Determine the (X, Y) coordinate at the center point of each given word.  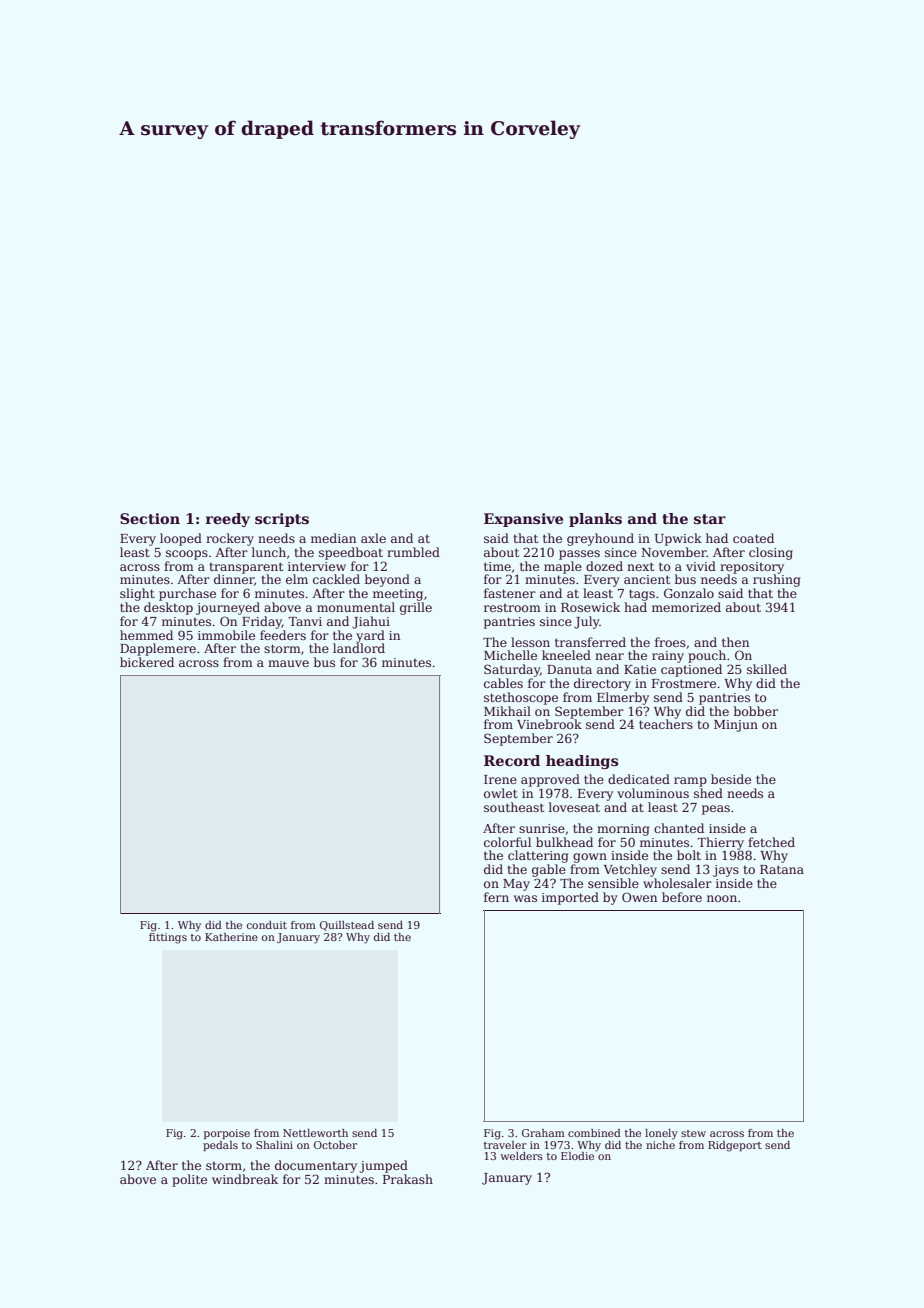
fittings (168, 938)
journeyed (228, 608)
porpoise (227, 1134)
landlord (359, 648)
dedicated (639, 779)
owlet (501, 793)
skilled (767, 669)
